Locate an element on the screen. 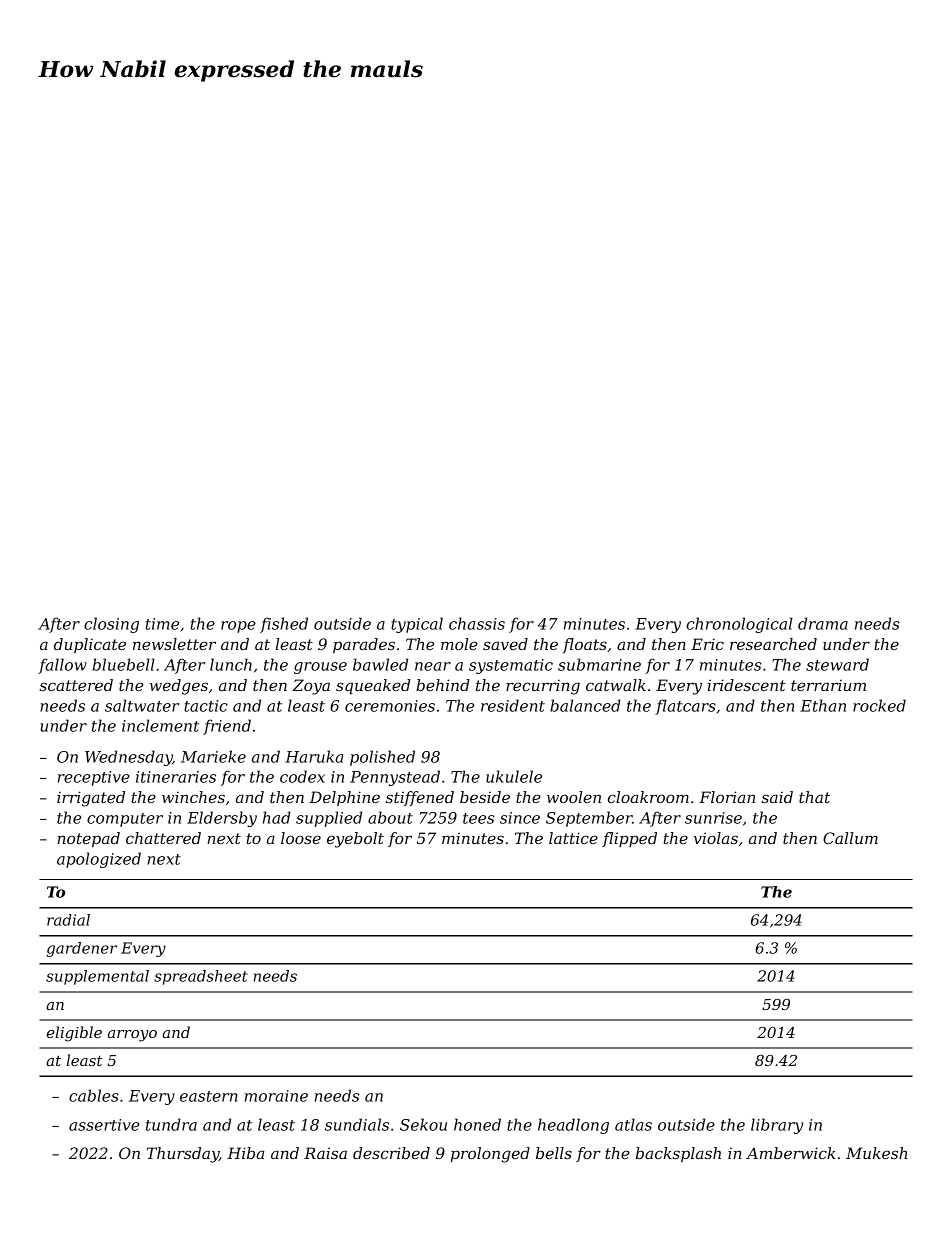 The height and width of the screenshot is (1233, 952). spreadsheet is located at coordinates (201, 977).
